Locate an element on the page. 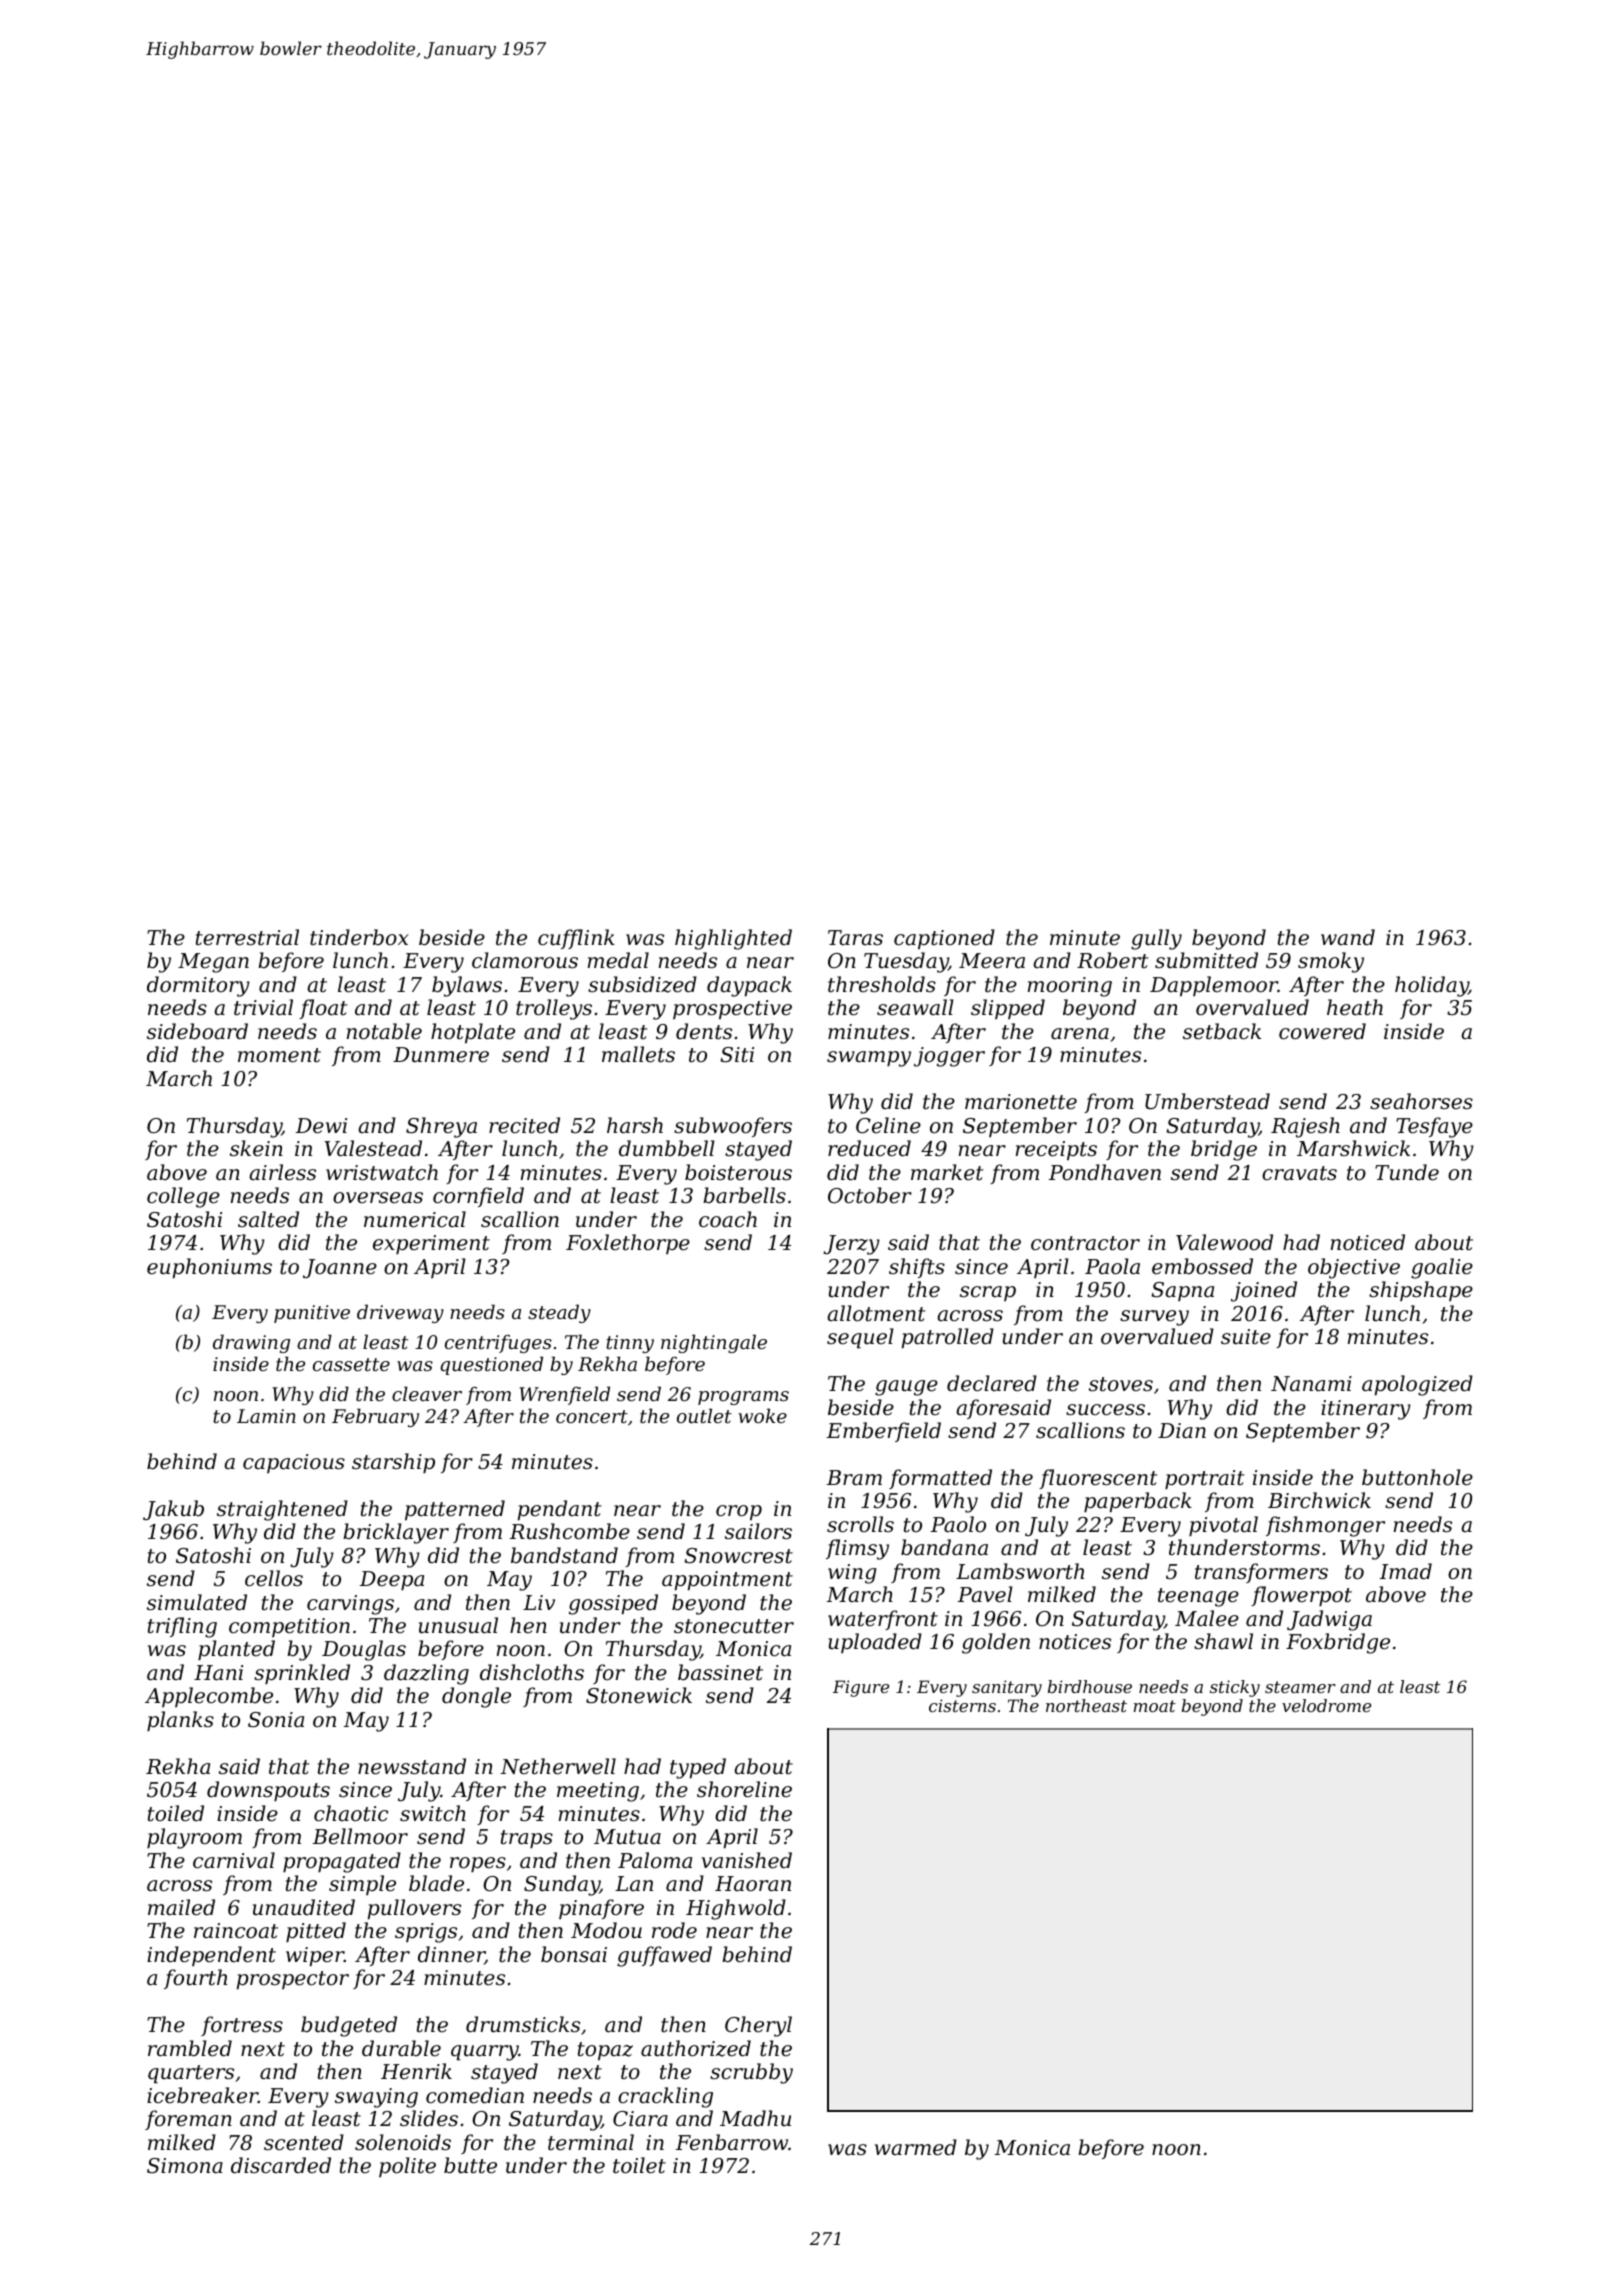 Image resolution: width=1620 pixels, height=2292 pixels. moat is located at coordinates (1155, 1706).
